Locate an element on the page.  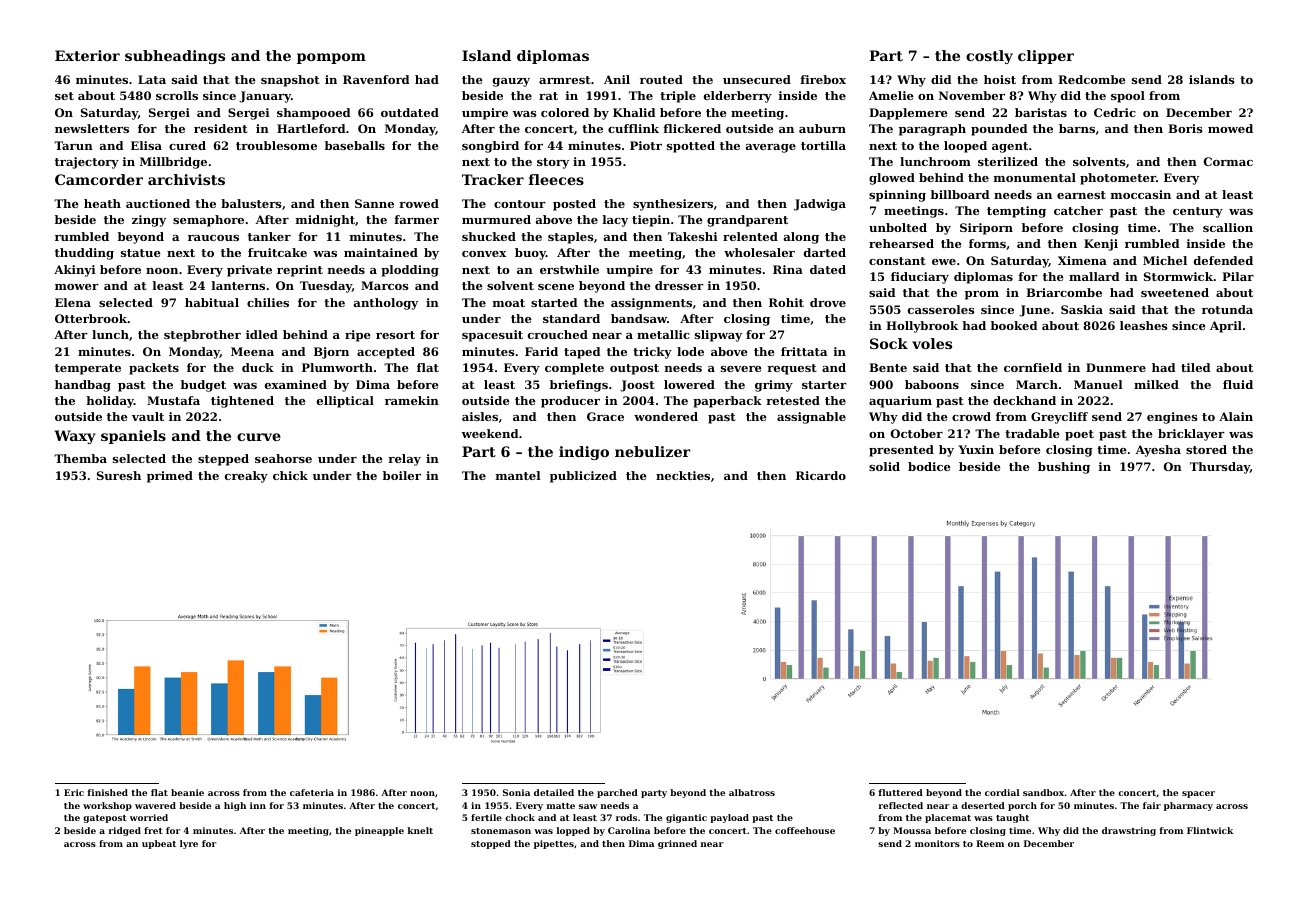
clipper is located at coordinates (1046, 57).
